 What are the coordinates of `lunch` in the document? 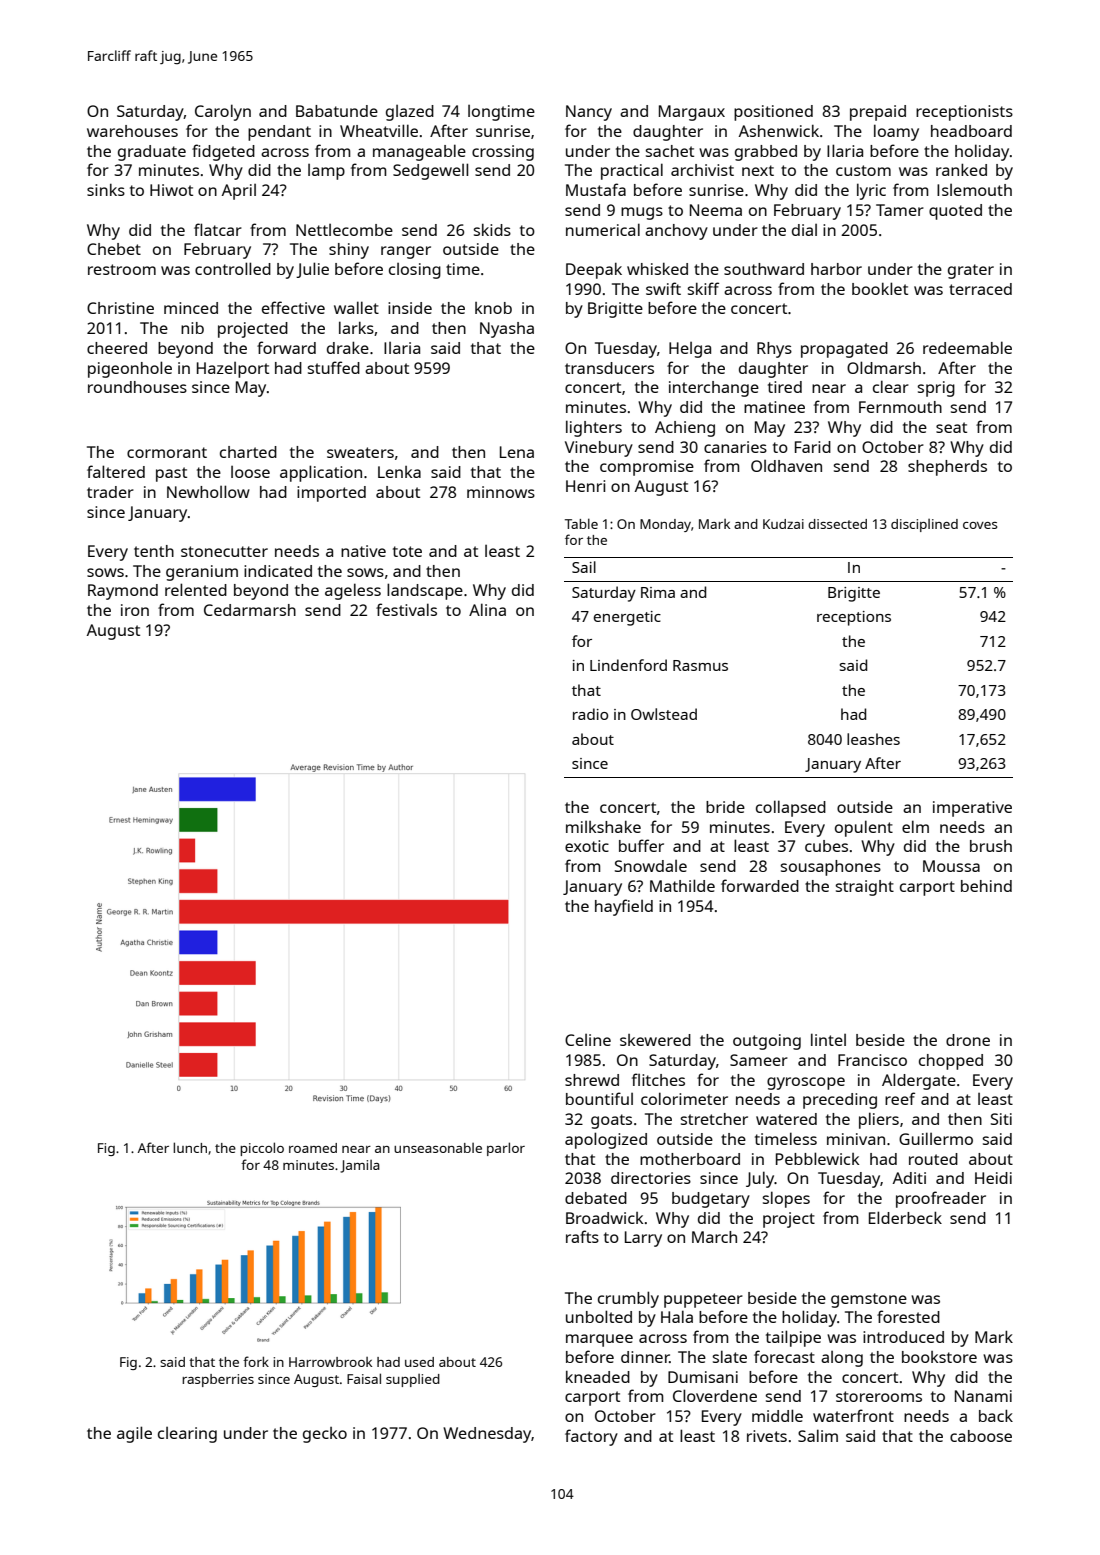 It's located at (190, 1147).
